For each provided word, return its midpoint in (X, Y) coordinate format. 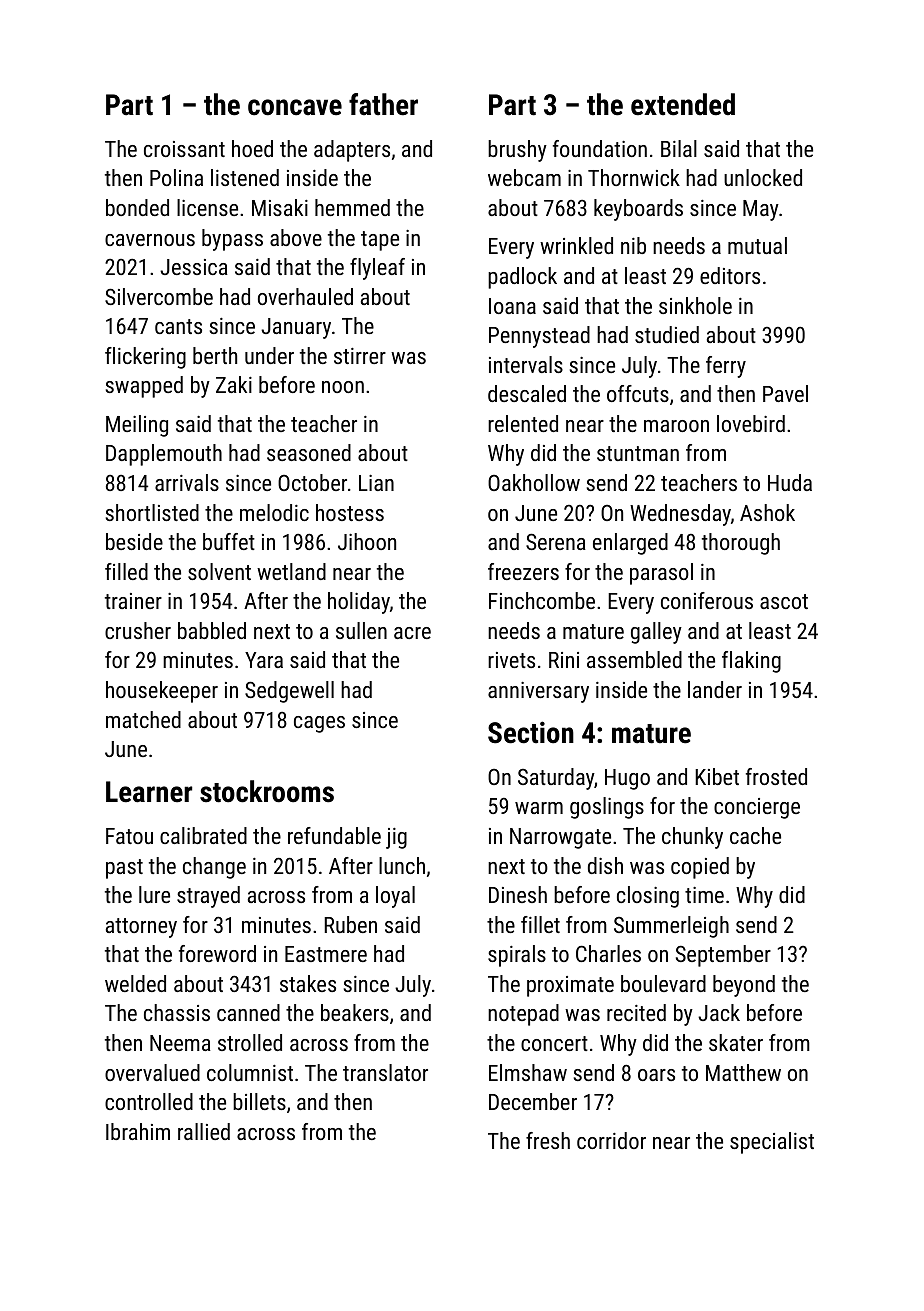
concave (295, 107)
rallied (204, 1131)
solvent (219, 571)
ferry (726, 367)
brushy (517, 151)
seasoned (309, 452)
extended (683, 104)
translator (385, 1072)
